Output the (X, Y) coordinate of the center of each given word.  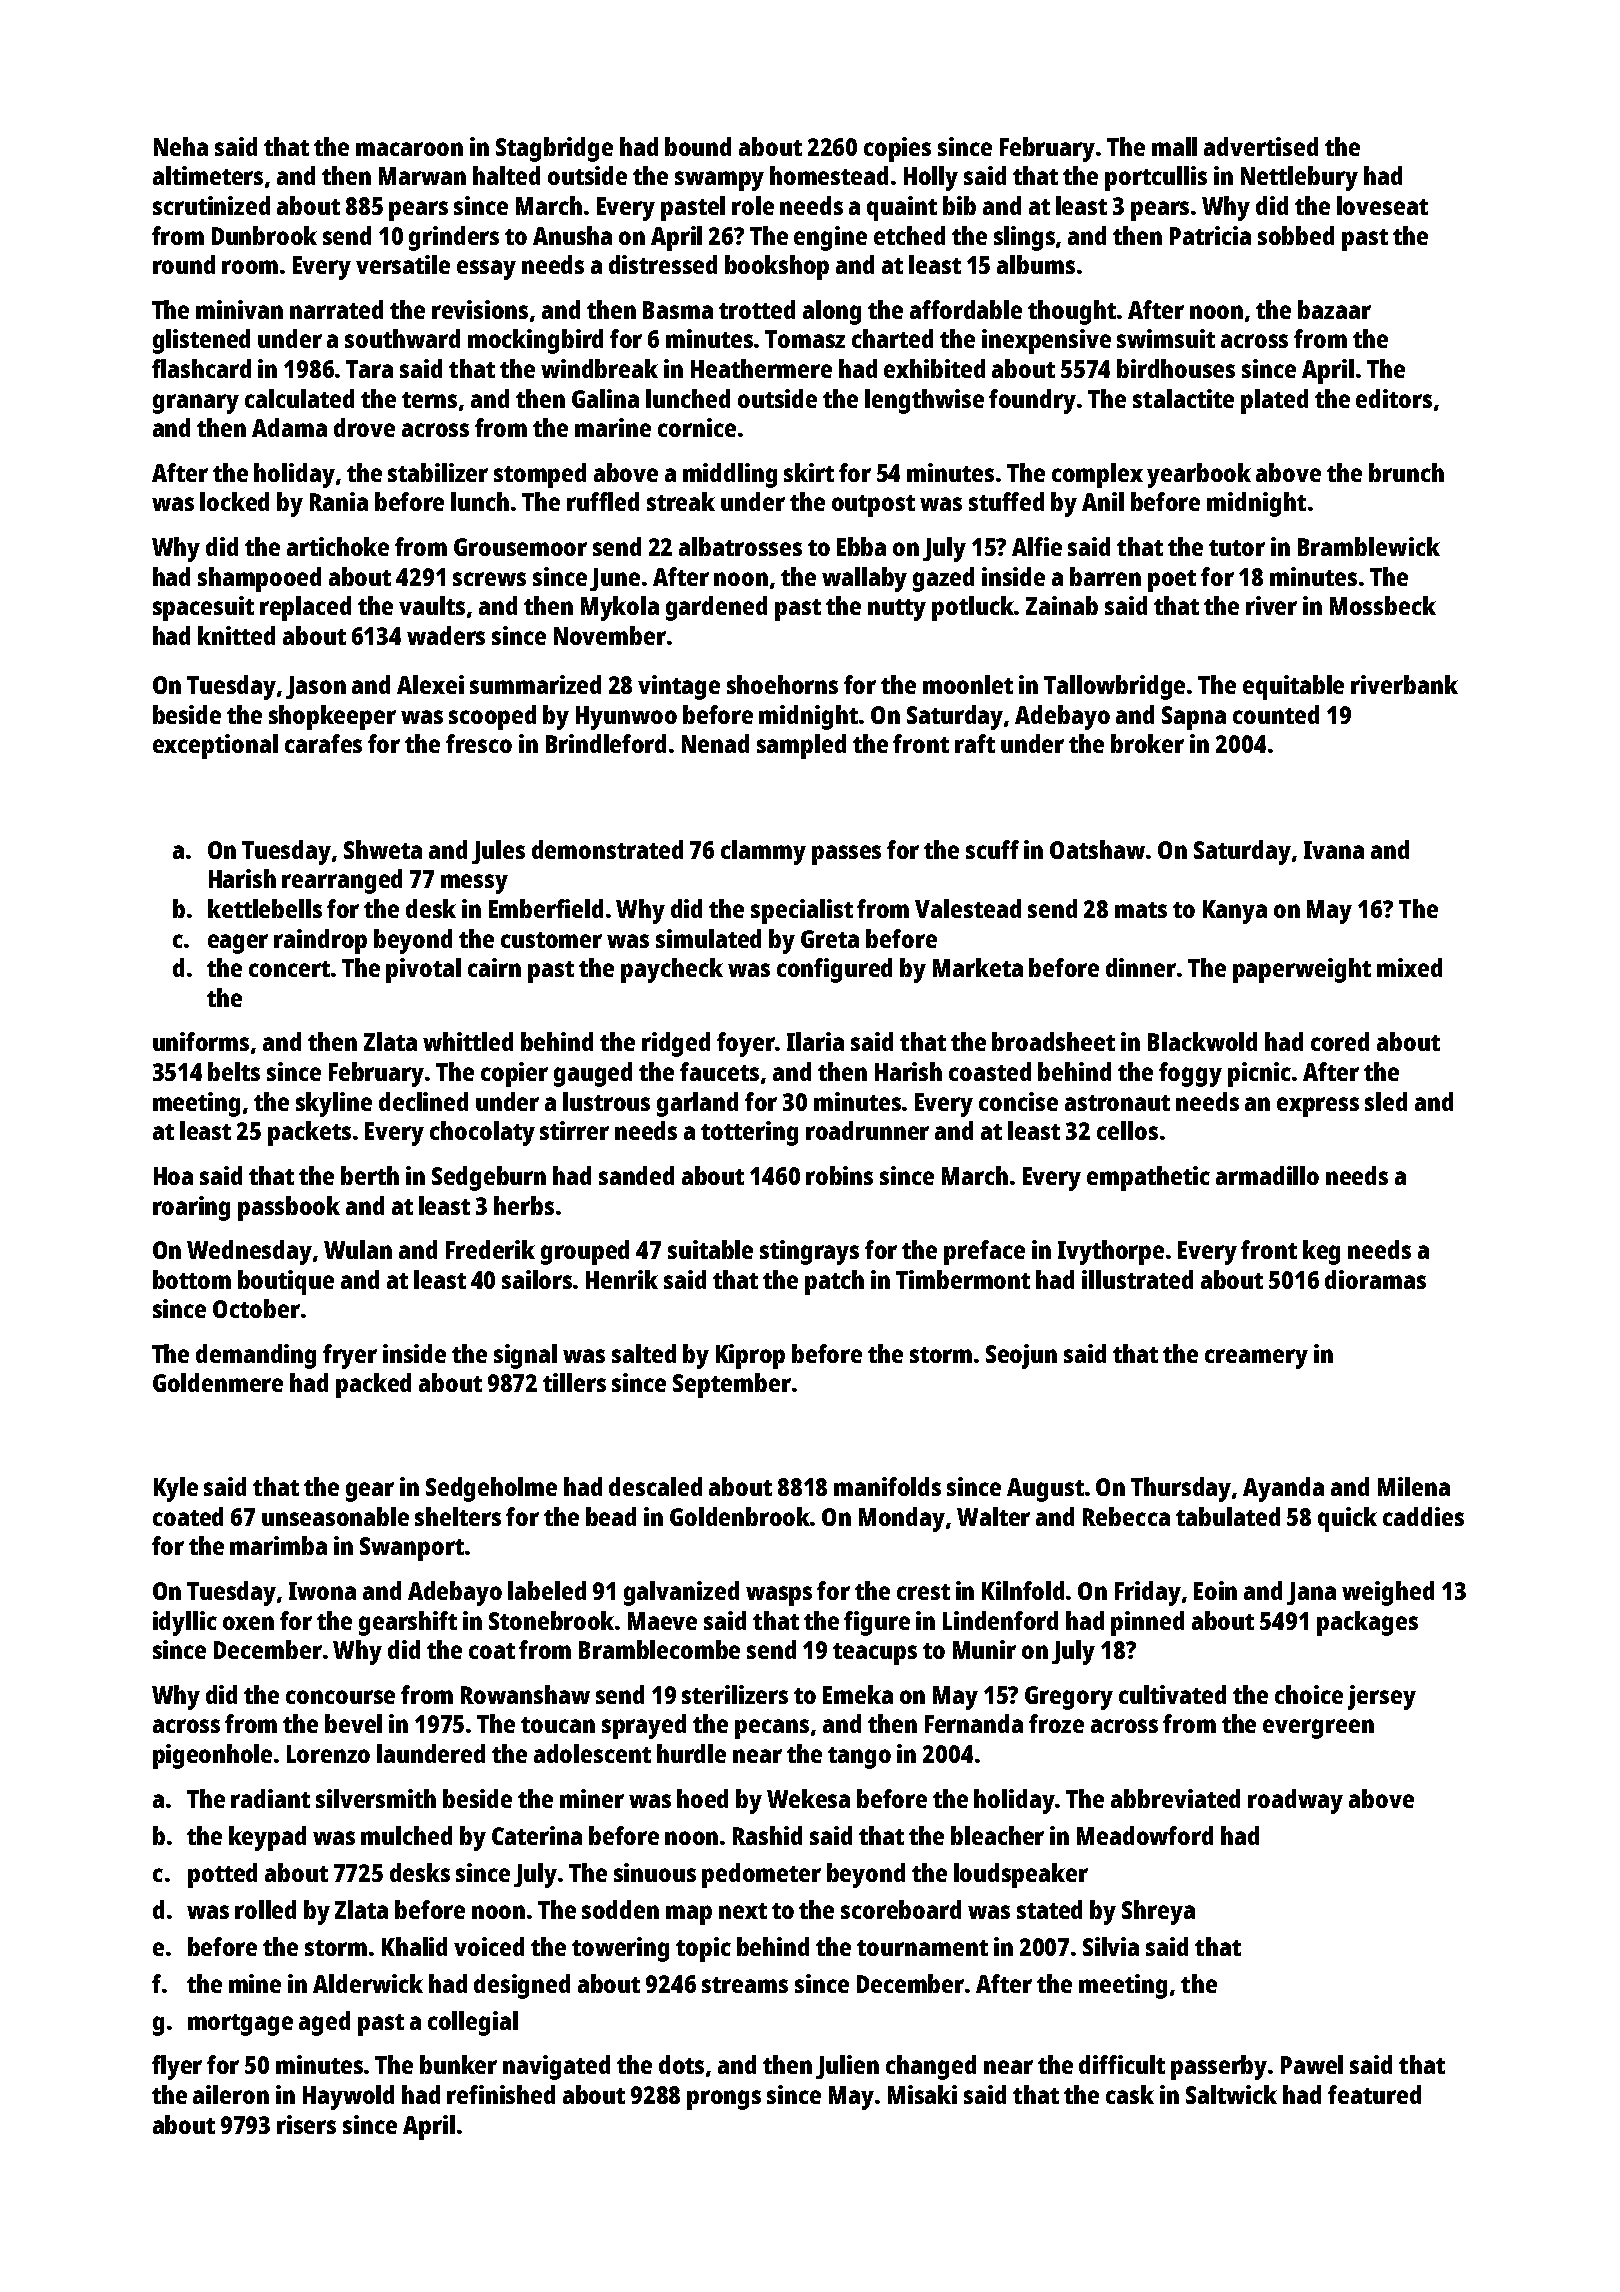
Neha (181, 146)
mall (1174, 146)
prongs (724, 2100)
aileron (231, 2094)
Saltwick (1231, 2094)
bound (698, 146)
